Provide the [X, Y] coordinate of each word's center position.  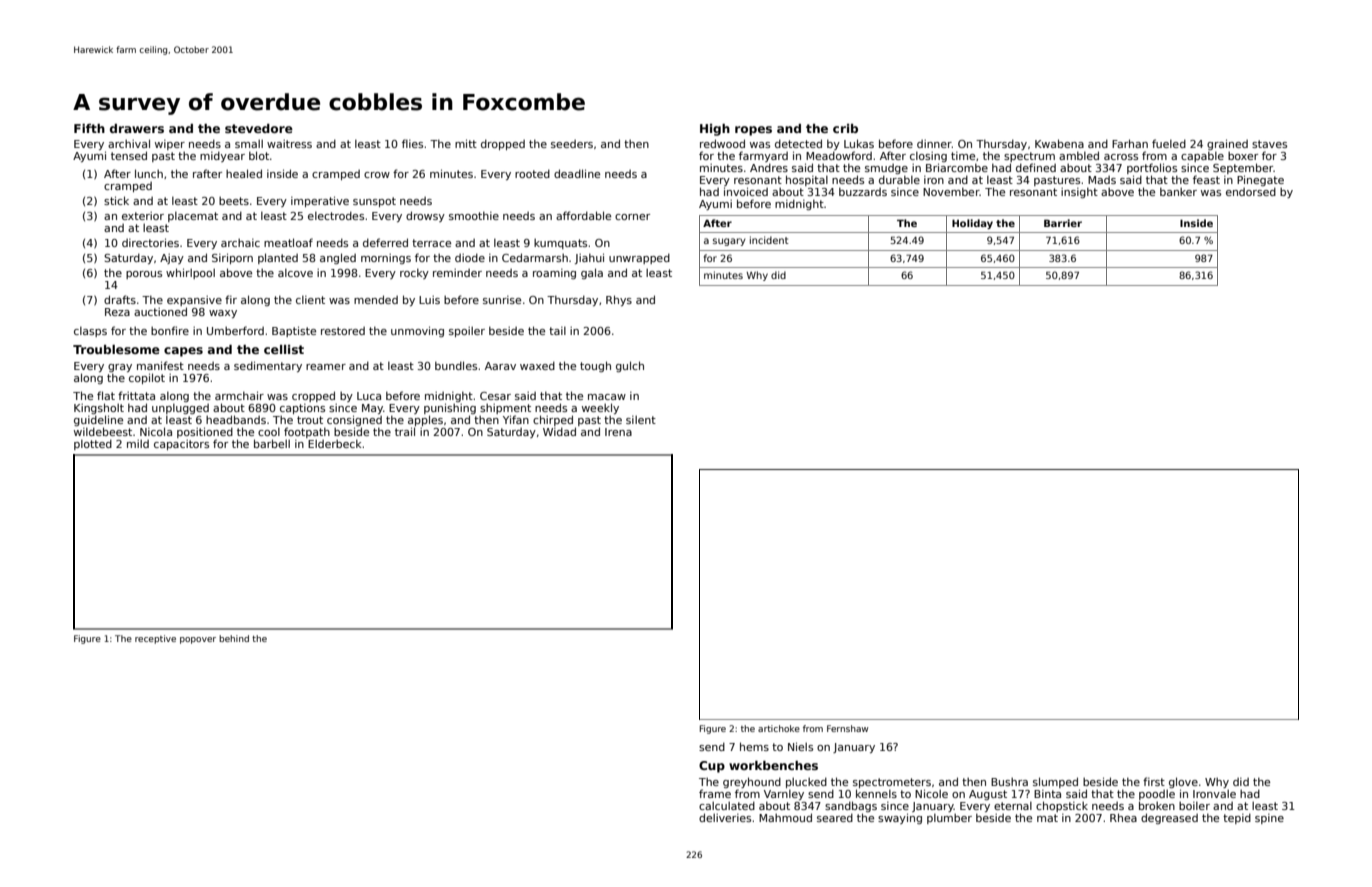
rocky [414, 273]
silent [641, 419]
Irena [618, 432]
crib [845, 128]
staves [1269, 144]
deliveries [725, 817]
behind [234, 638]
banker [1178, 191]
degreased [1169, 818]
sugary [729, 242]
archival [129, 143]
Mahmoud [785, 817]
